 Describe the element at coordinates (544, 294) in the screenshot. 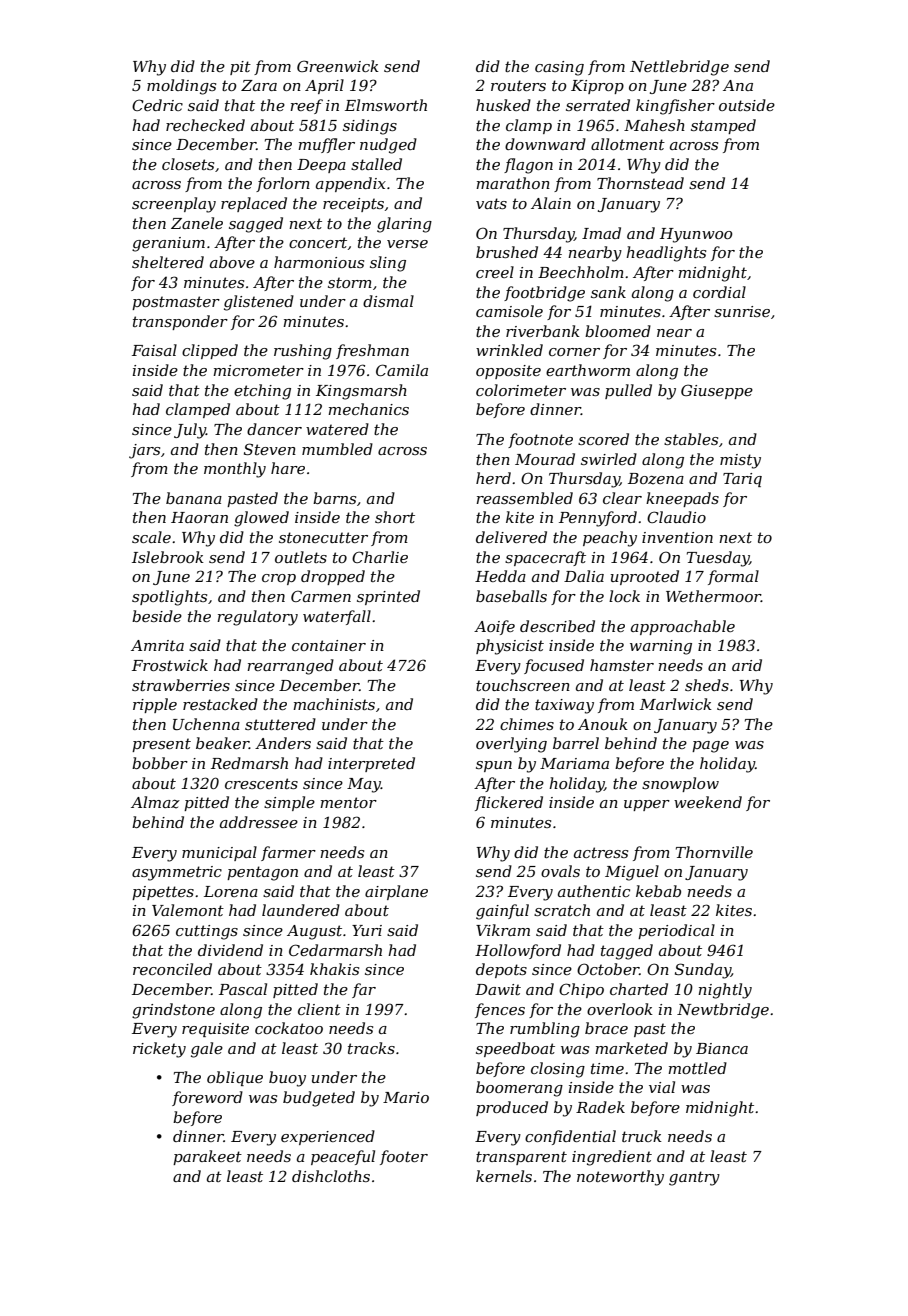

I see `footbridge` at that location.
